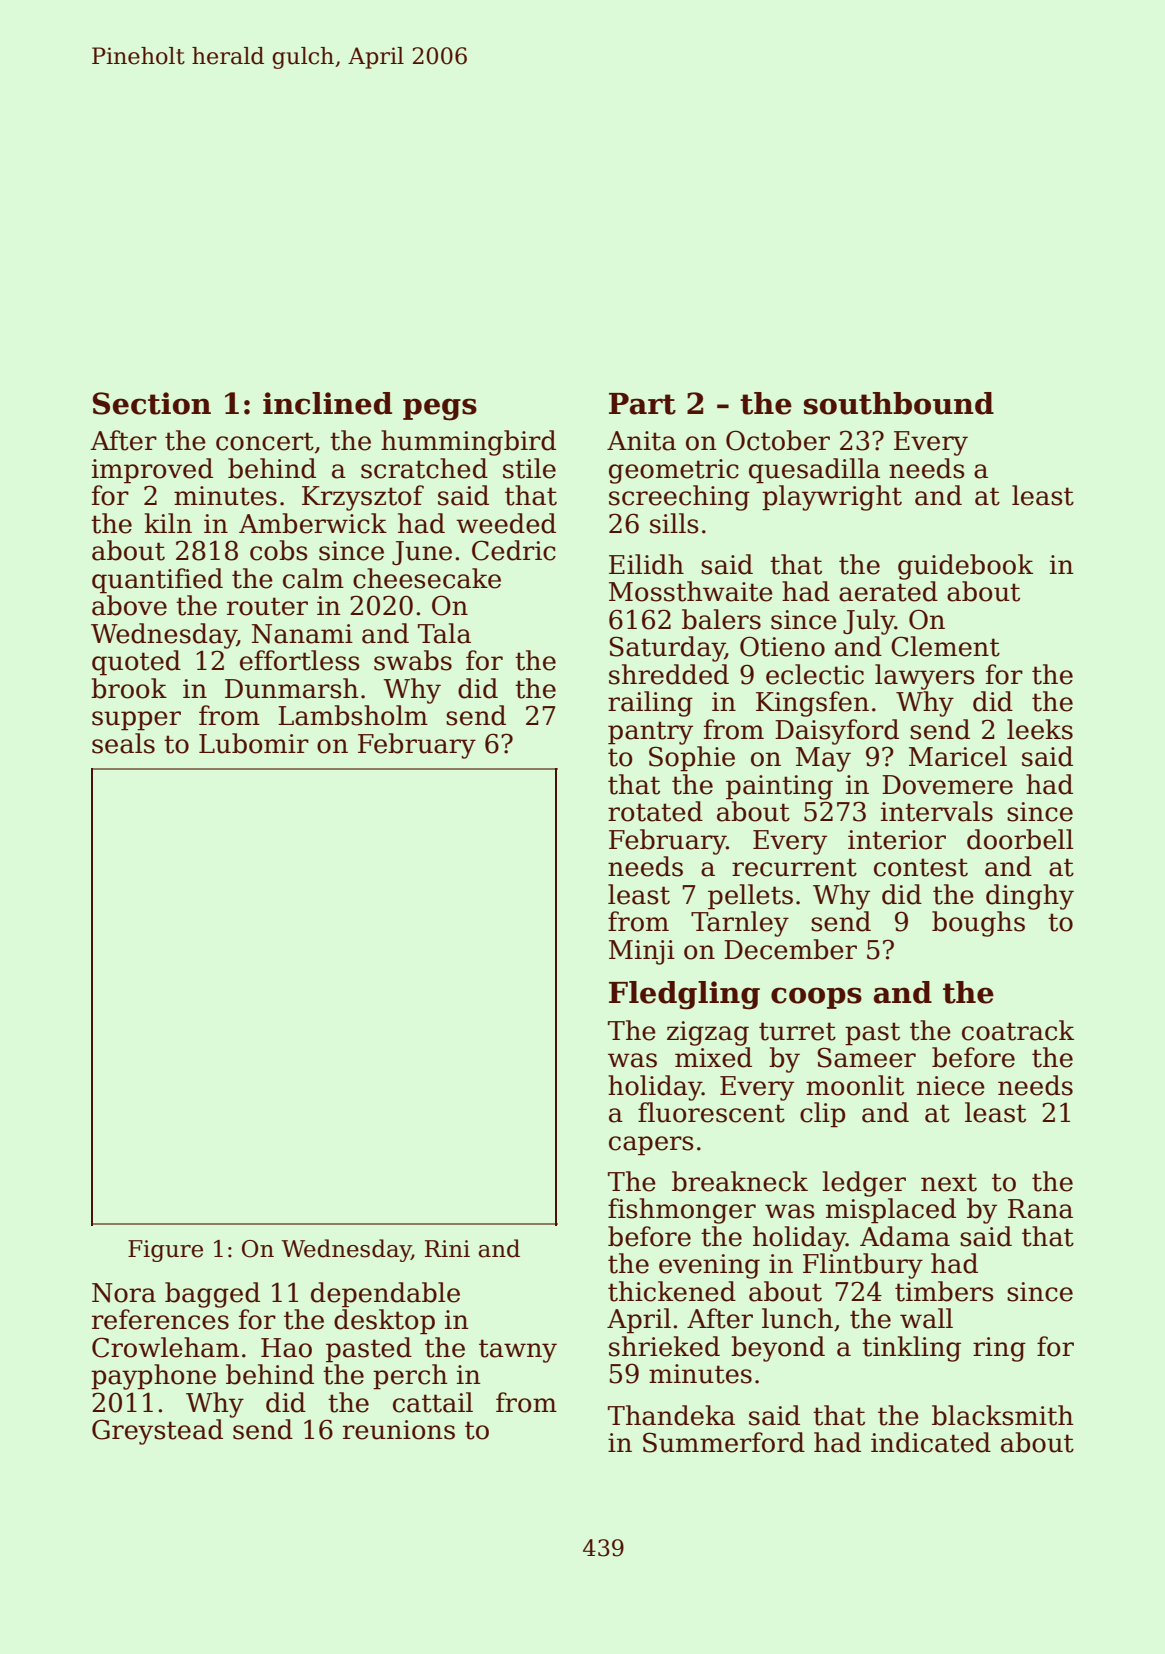 Image resolution: width=1165 pixels, height=1654 pixels. What do you see at coordinates (157, 1432) in the image?
I see `Greystead` at bounding box center [157, 1432].
